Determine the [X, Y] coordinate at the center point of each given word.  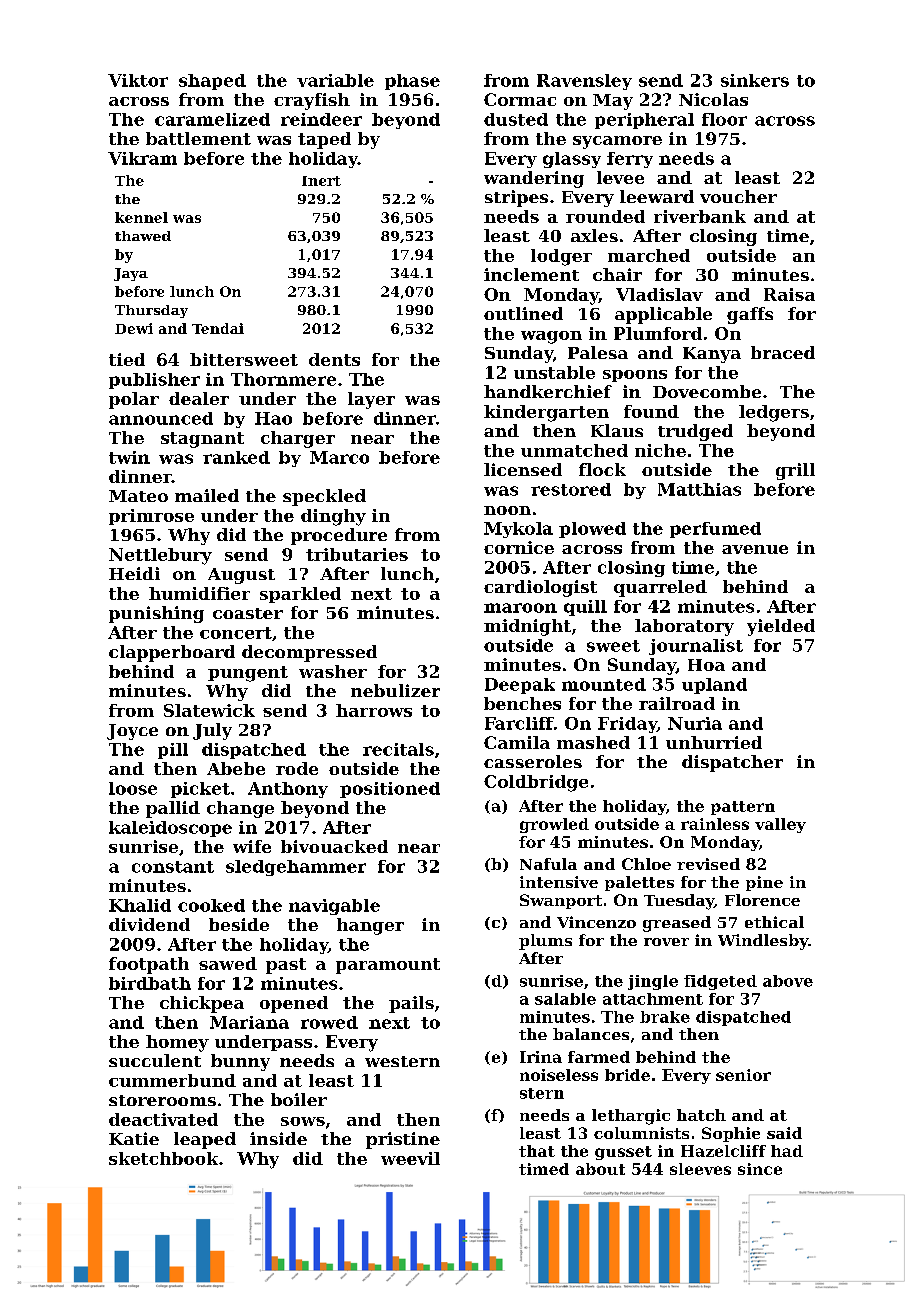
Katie [134, 1138]
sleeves [700, 1169]
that [537, 1151]
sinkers [755, 80]
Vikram [142, 158]
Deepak [520, 686]
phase [412, 82]
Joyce [132, 732]
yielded [781, 627]
